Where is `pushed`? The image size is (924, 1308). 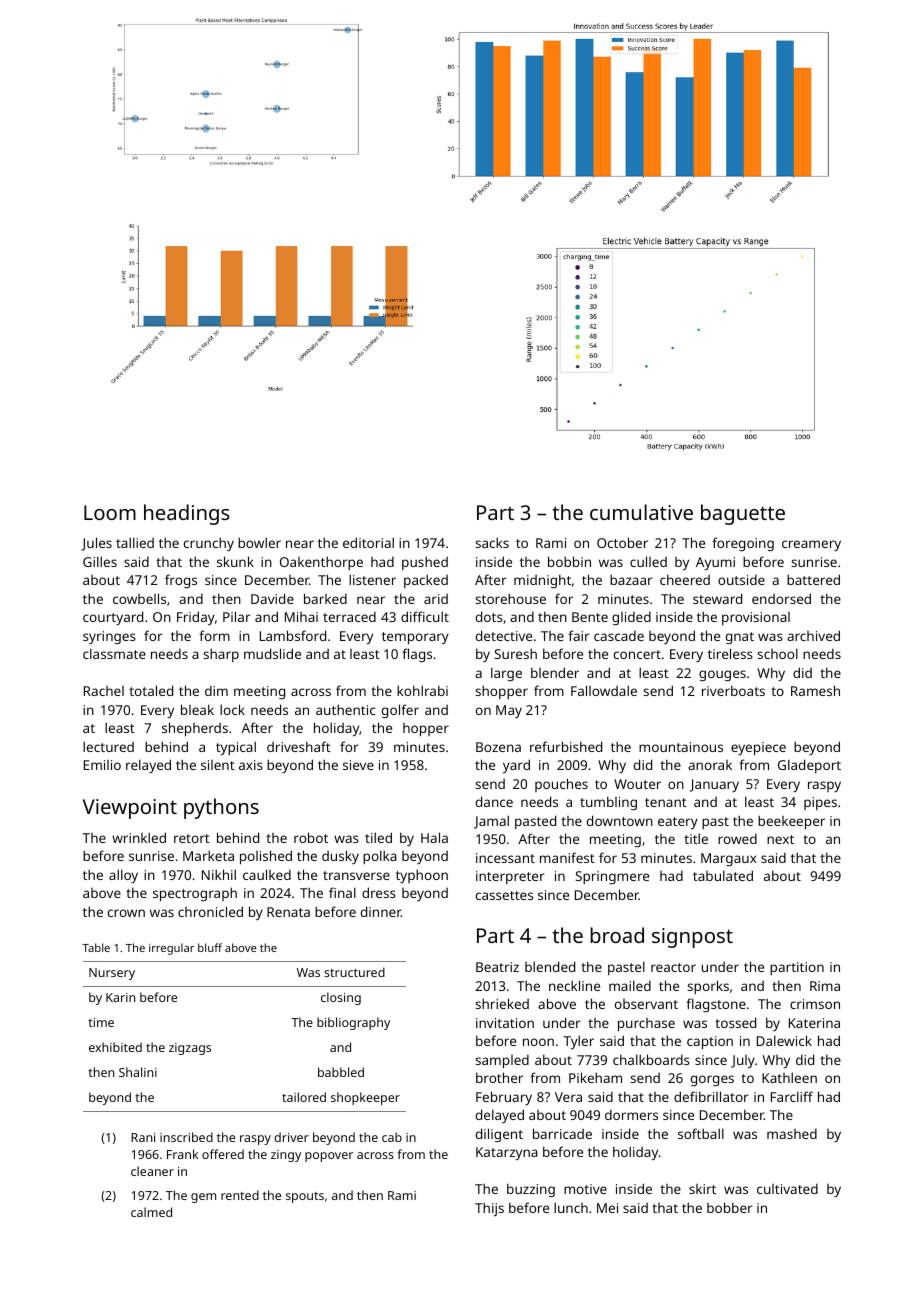 pushed is located at coordinates (425, 563).
